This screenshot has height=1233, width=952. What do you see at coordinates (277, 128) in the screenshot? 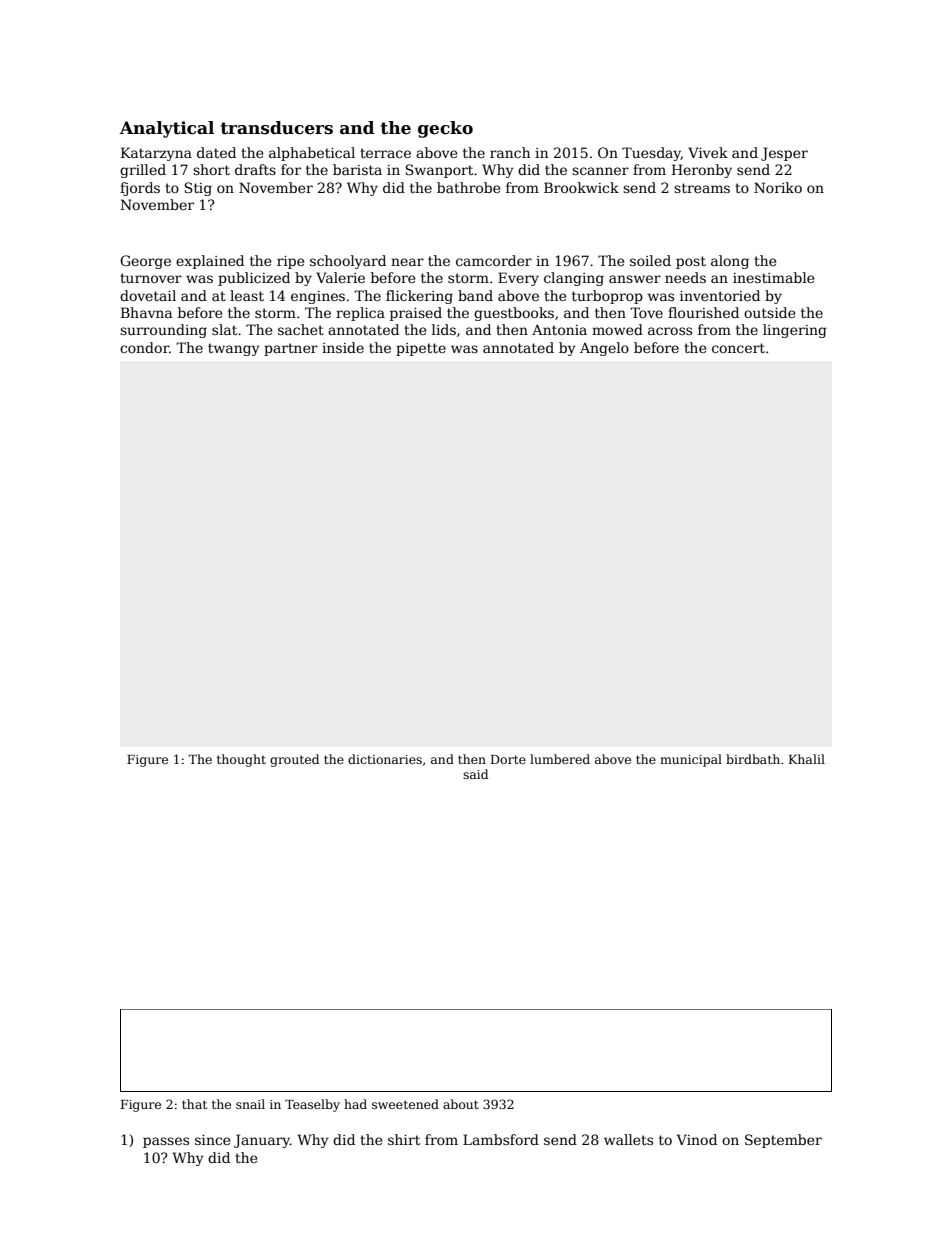
I see `transducers` at bounding box center [277, 128].
